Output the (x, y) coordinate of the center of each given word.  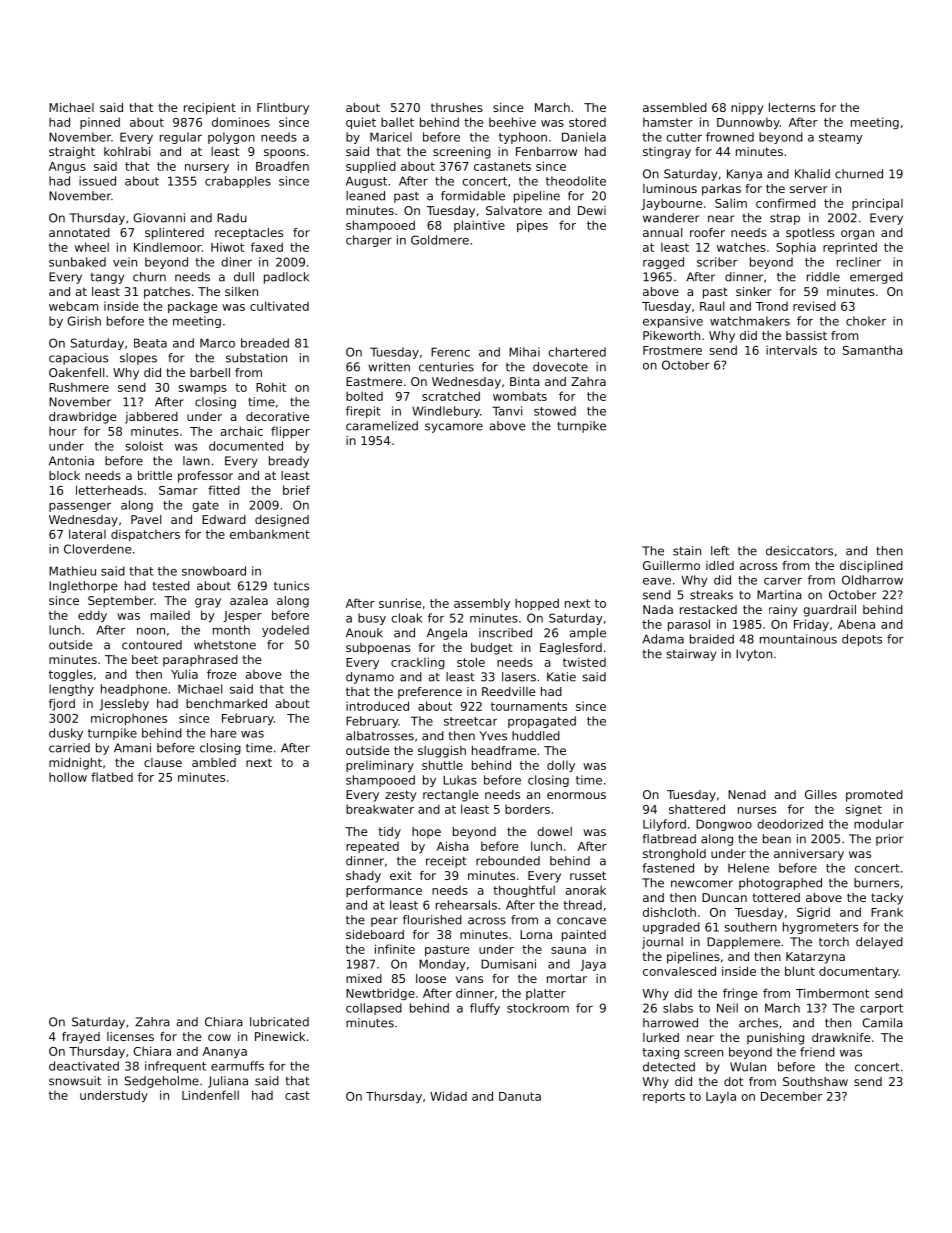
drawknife (841, 1037)
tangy (107, 278)
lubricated (279, 1022)
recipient (210, 109)
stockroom (538, 1008)
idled (720, 565)
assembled (675, 107)
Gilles (821, 794)
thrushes (457, 107)
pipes (532, 226)
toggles (71, 675)
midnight (75, 764)
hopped (537, 604)
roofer (707, 232)
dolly (561, 766)
